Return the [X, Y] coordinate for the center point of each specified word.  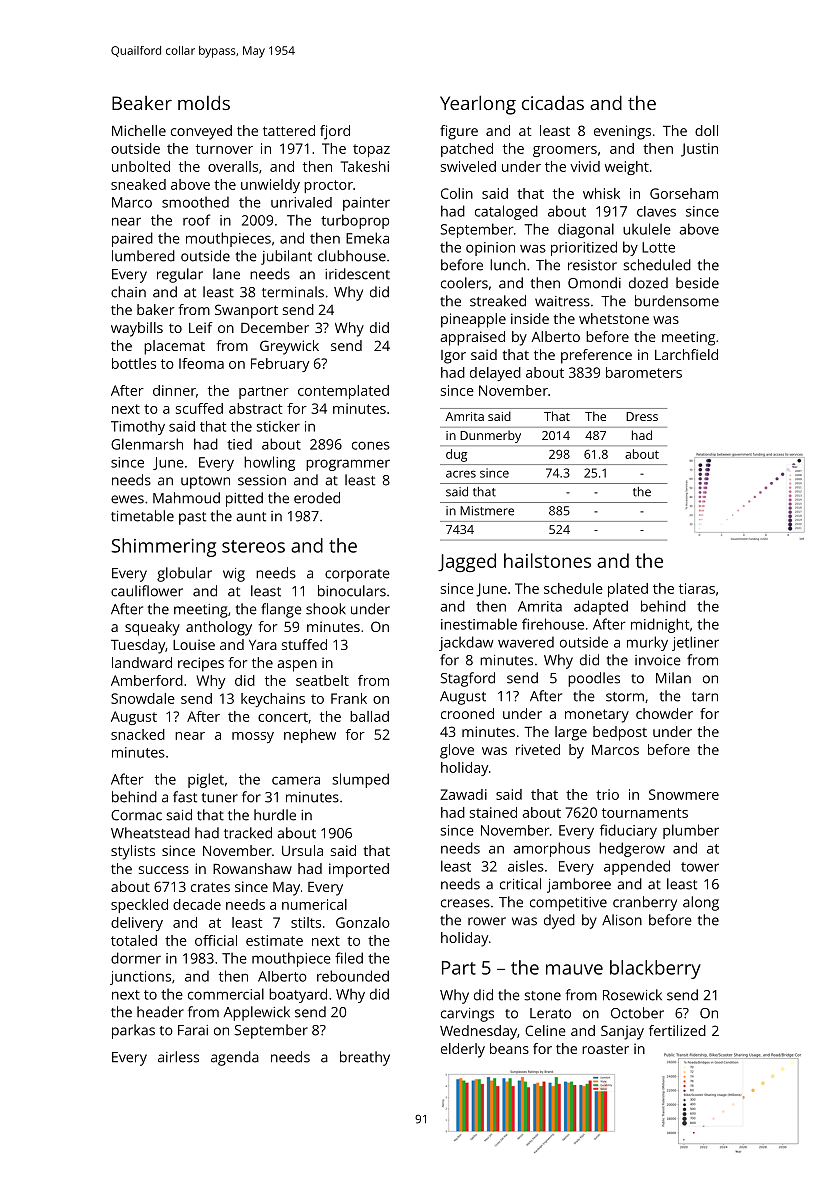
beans [509, 1048]
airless [178, 1057]
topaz [371, 150]
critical [520, 884]
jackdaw [466, 643]
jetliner [695, 643]
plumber [691, 831]
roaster [605, 1049]
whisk [601, 193]
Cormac [136, 815]
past [192, 518]
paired [132, 239]
